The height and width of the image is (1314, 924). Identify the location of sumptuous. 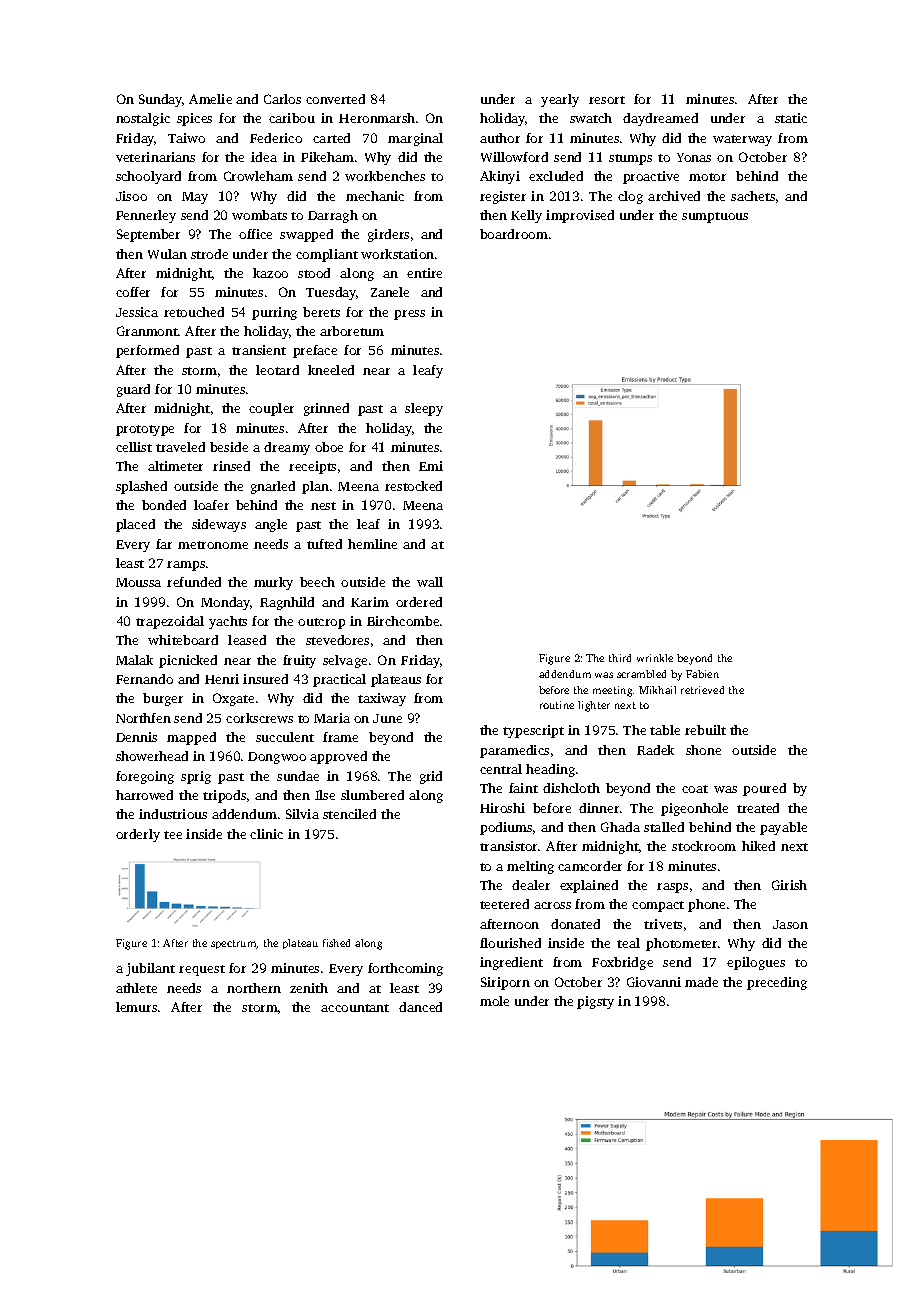
(715, 217).
